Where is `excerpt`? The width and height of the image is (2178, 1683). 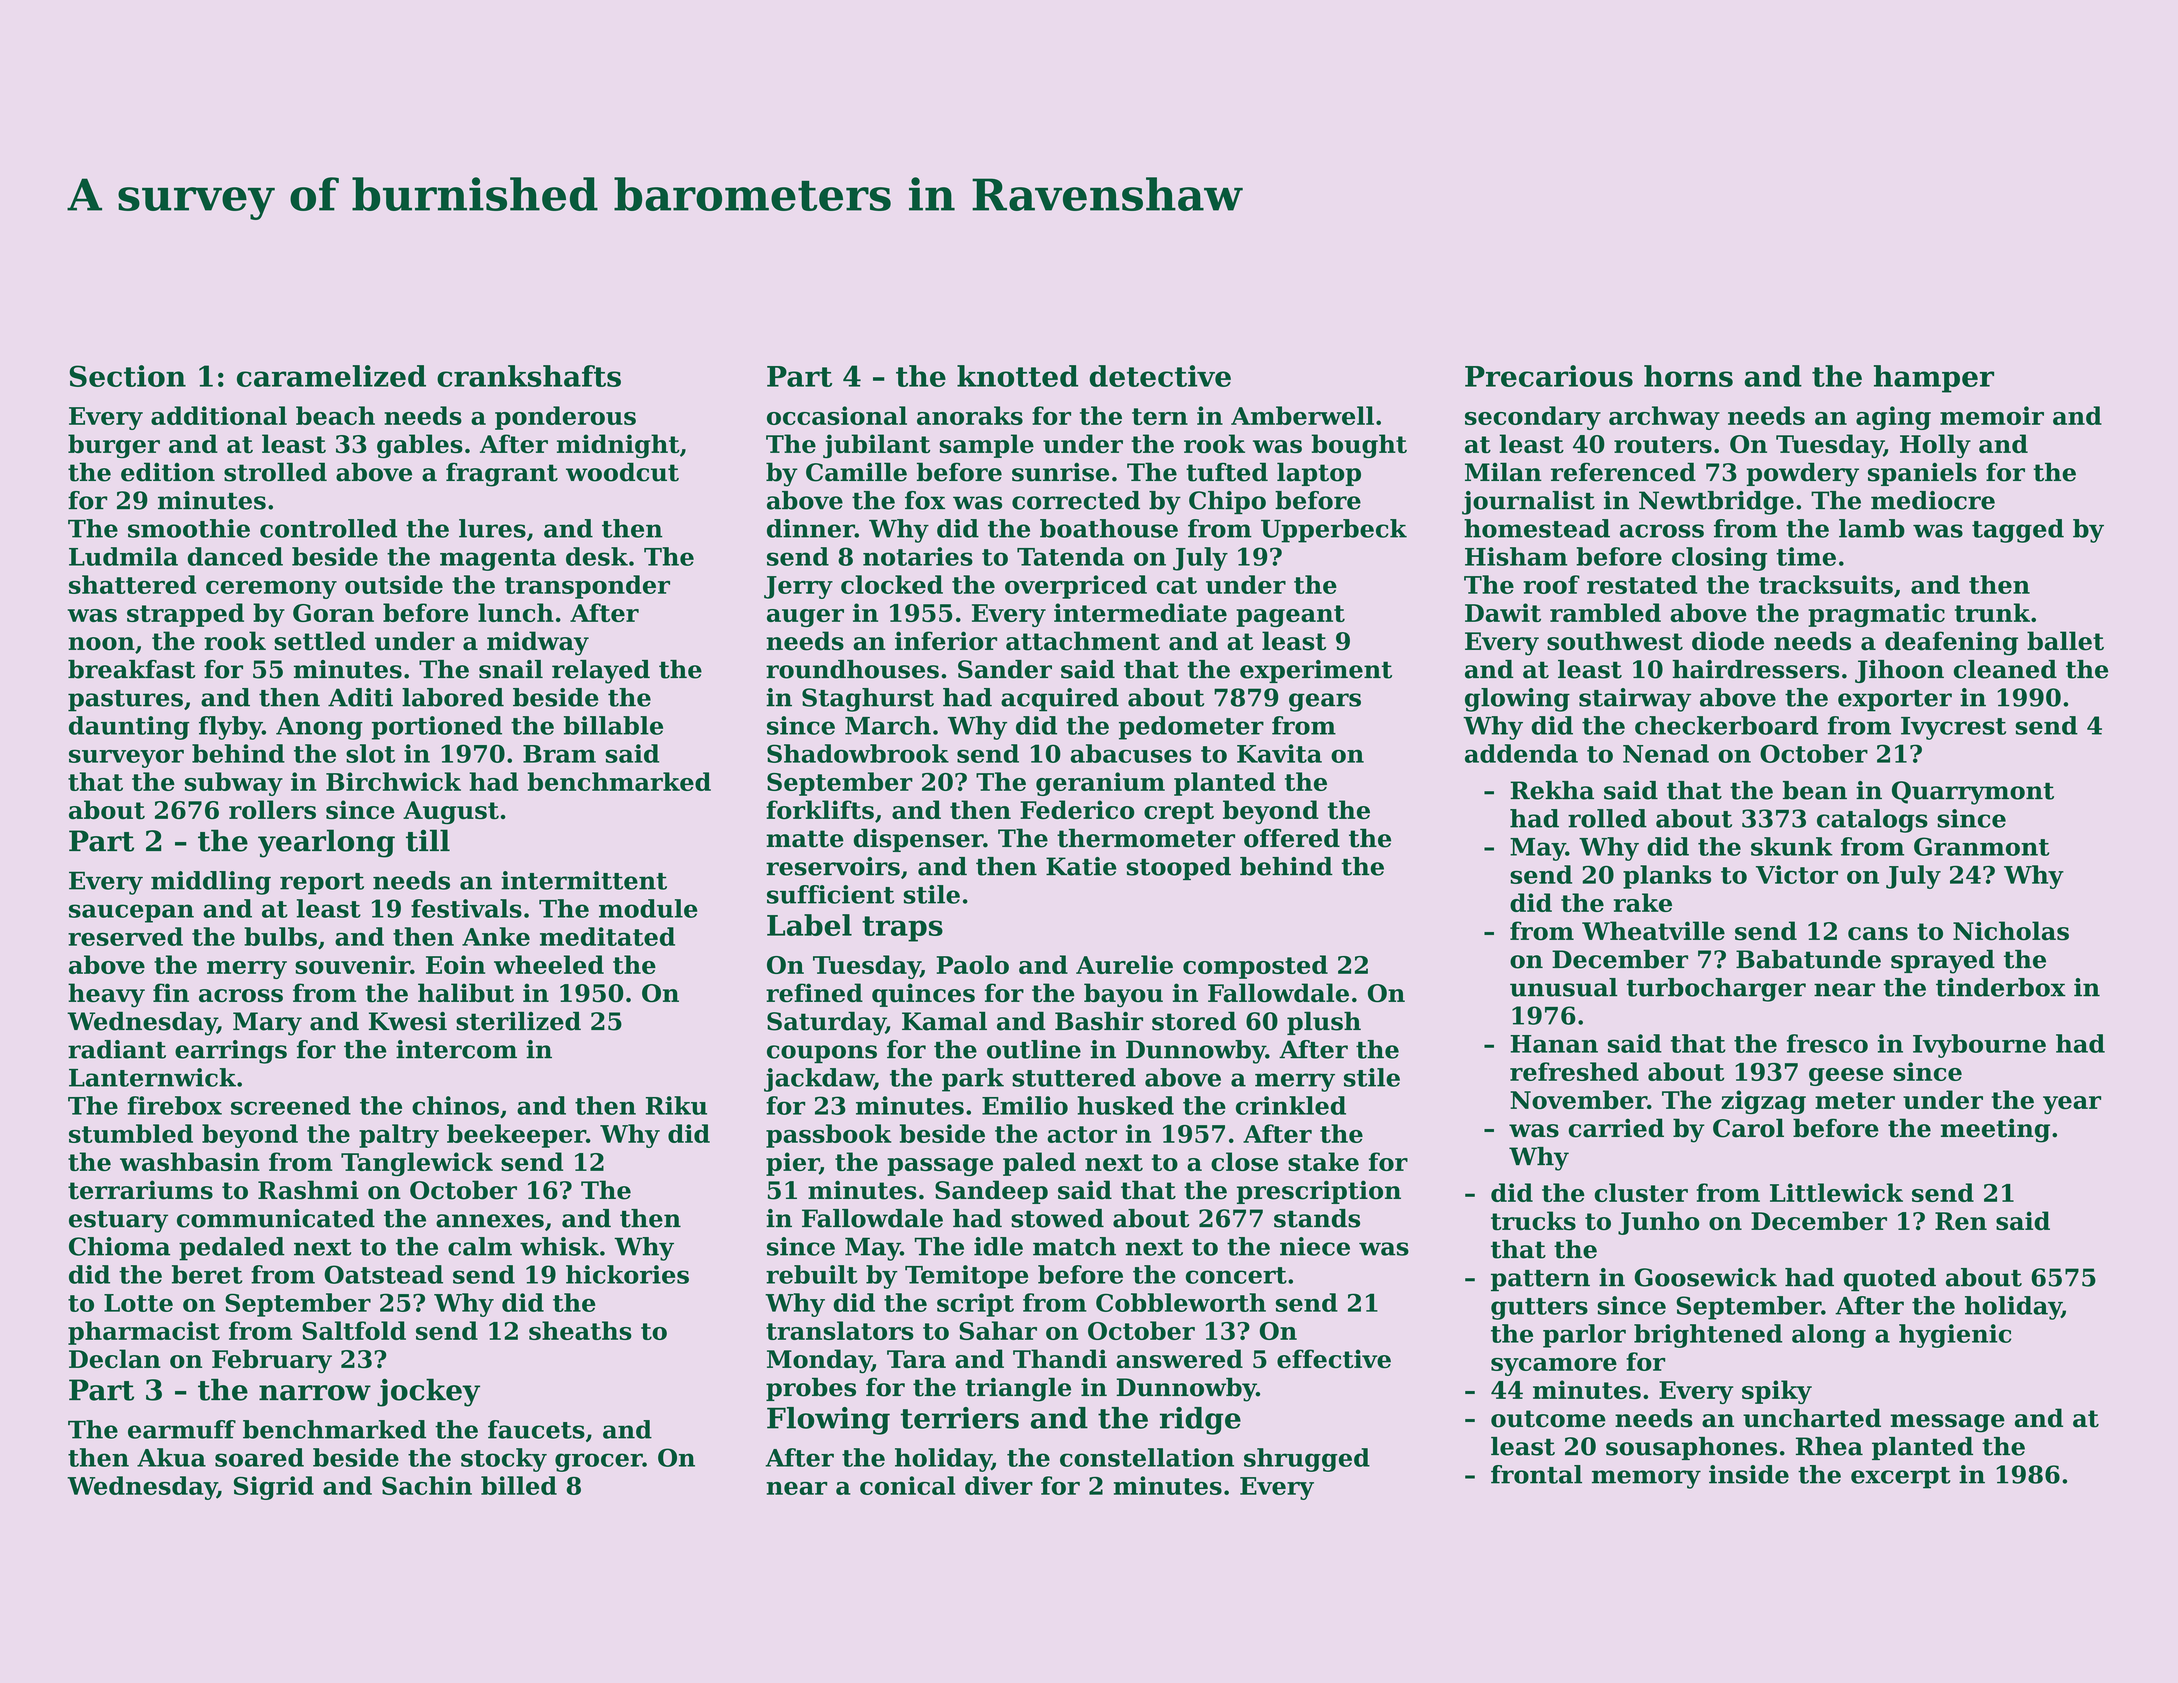 excerpt is located at coordinates (1901, 1478).
